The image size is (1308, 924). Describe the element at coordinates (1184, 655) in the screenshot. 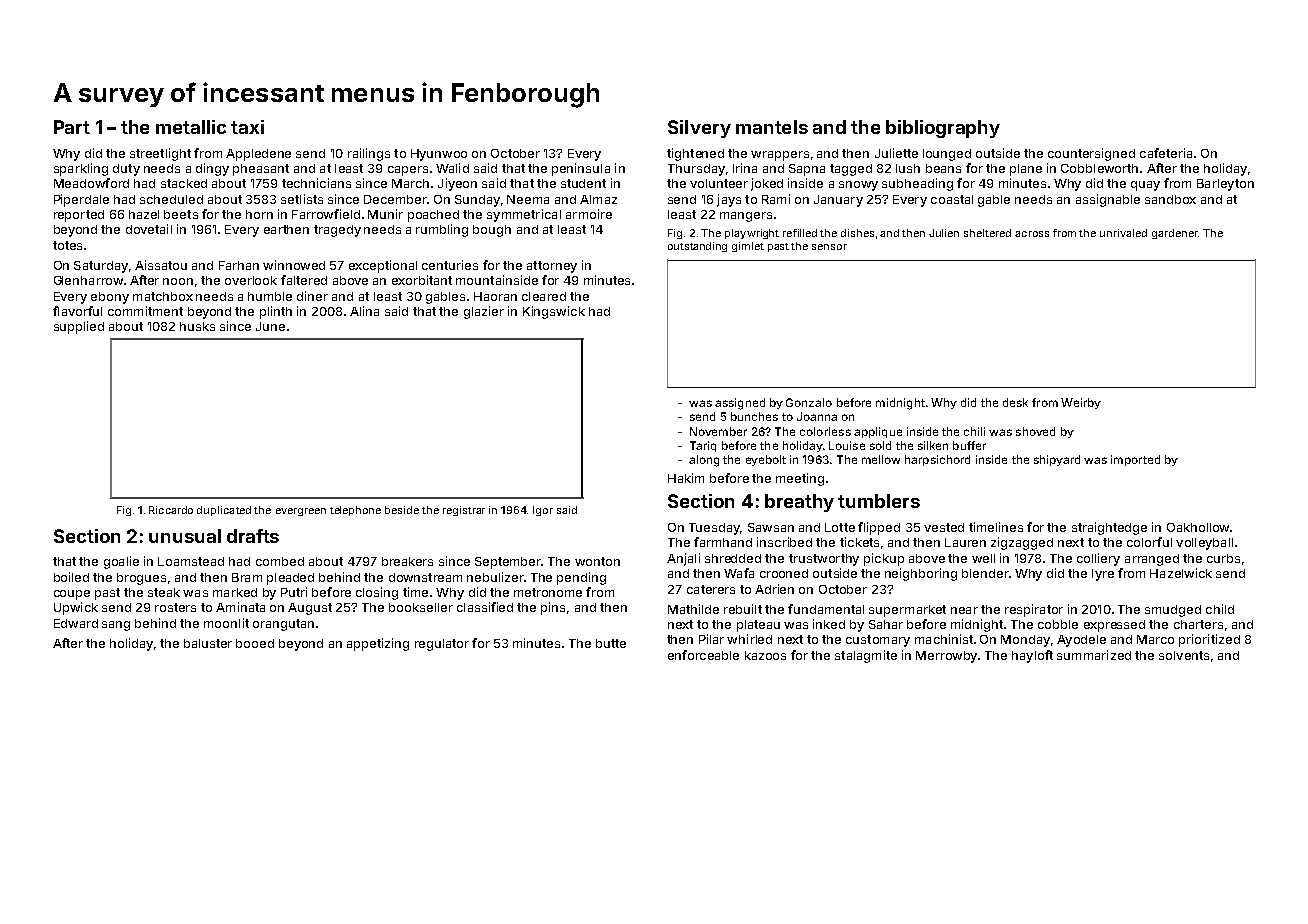

I see `solvents` at that location.
